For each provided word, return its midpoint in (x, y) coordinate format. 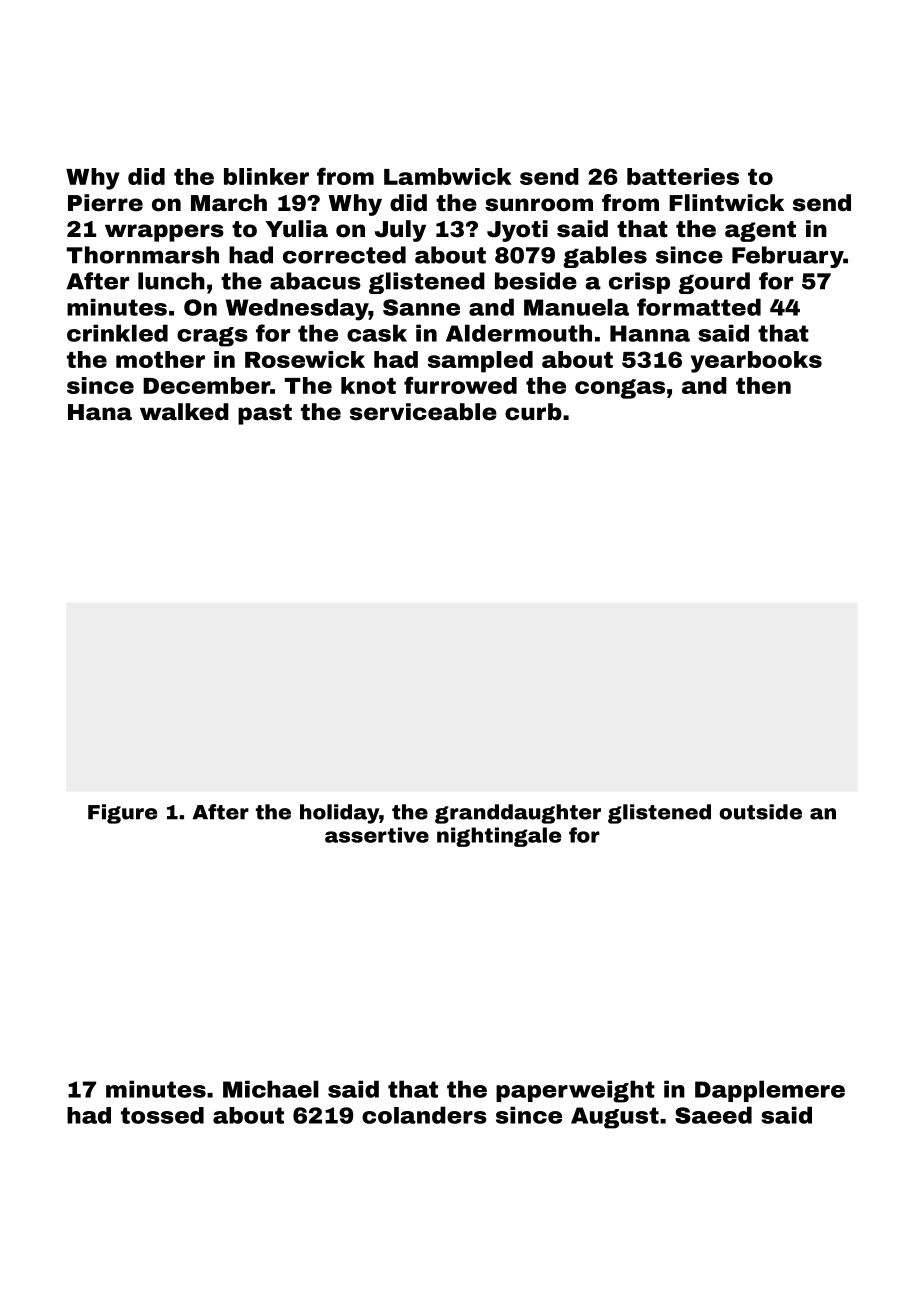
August (615, 1118)
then (763, 385)
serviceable (423, 412)
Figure (122, 814)
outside (761, 812)
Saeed (713, 1115)
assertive (377, 835)
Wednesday (297, 309)
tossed (162, 1115)
